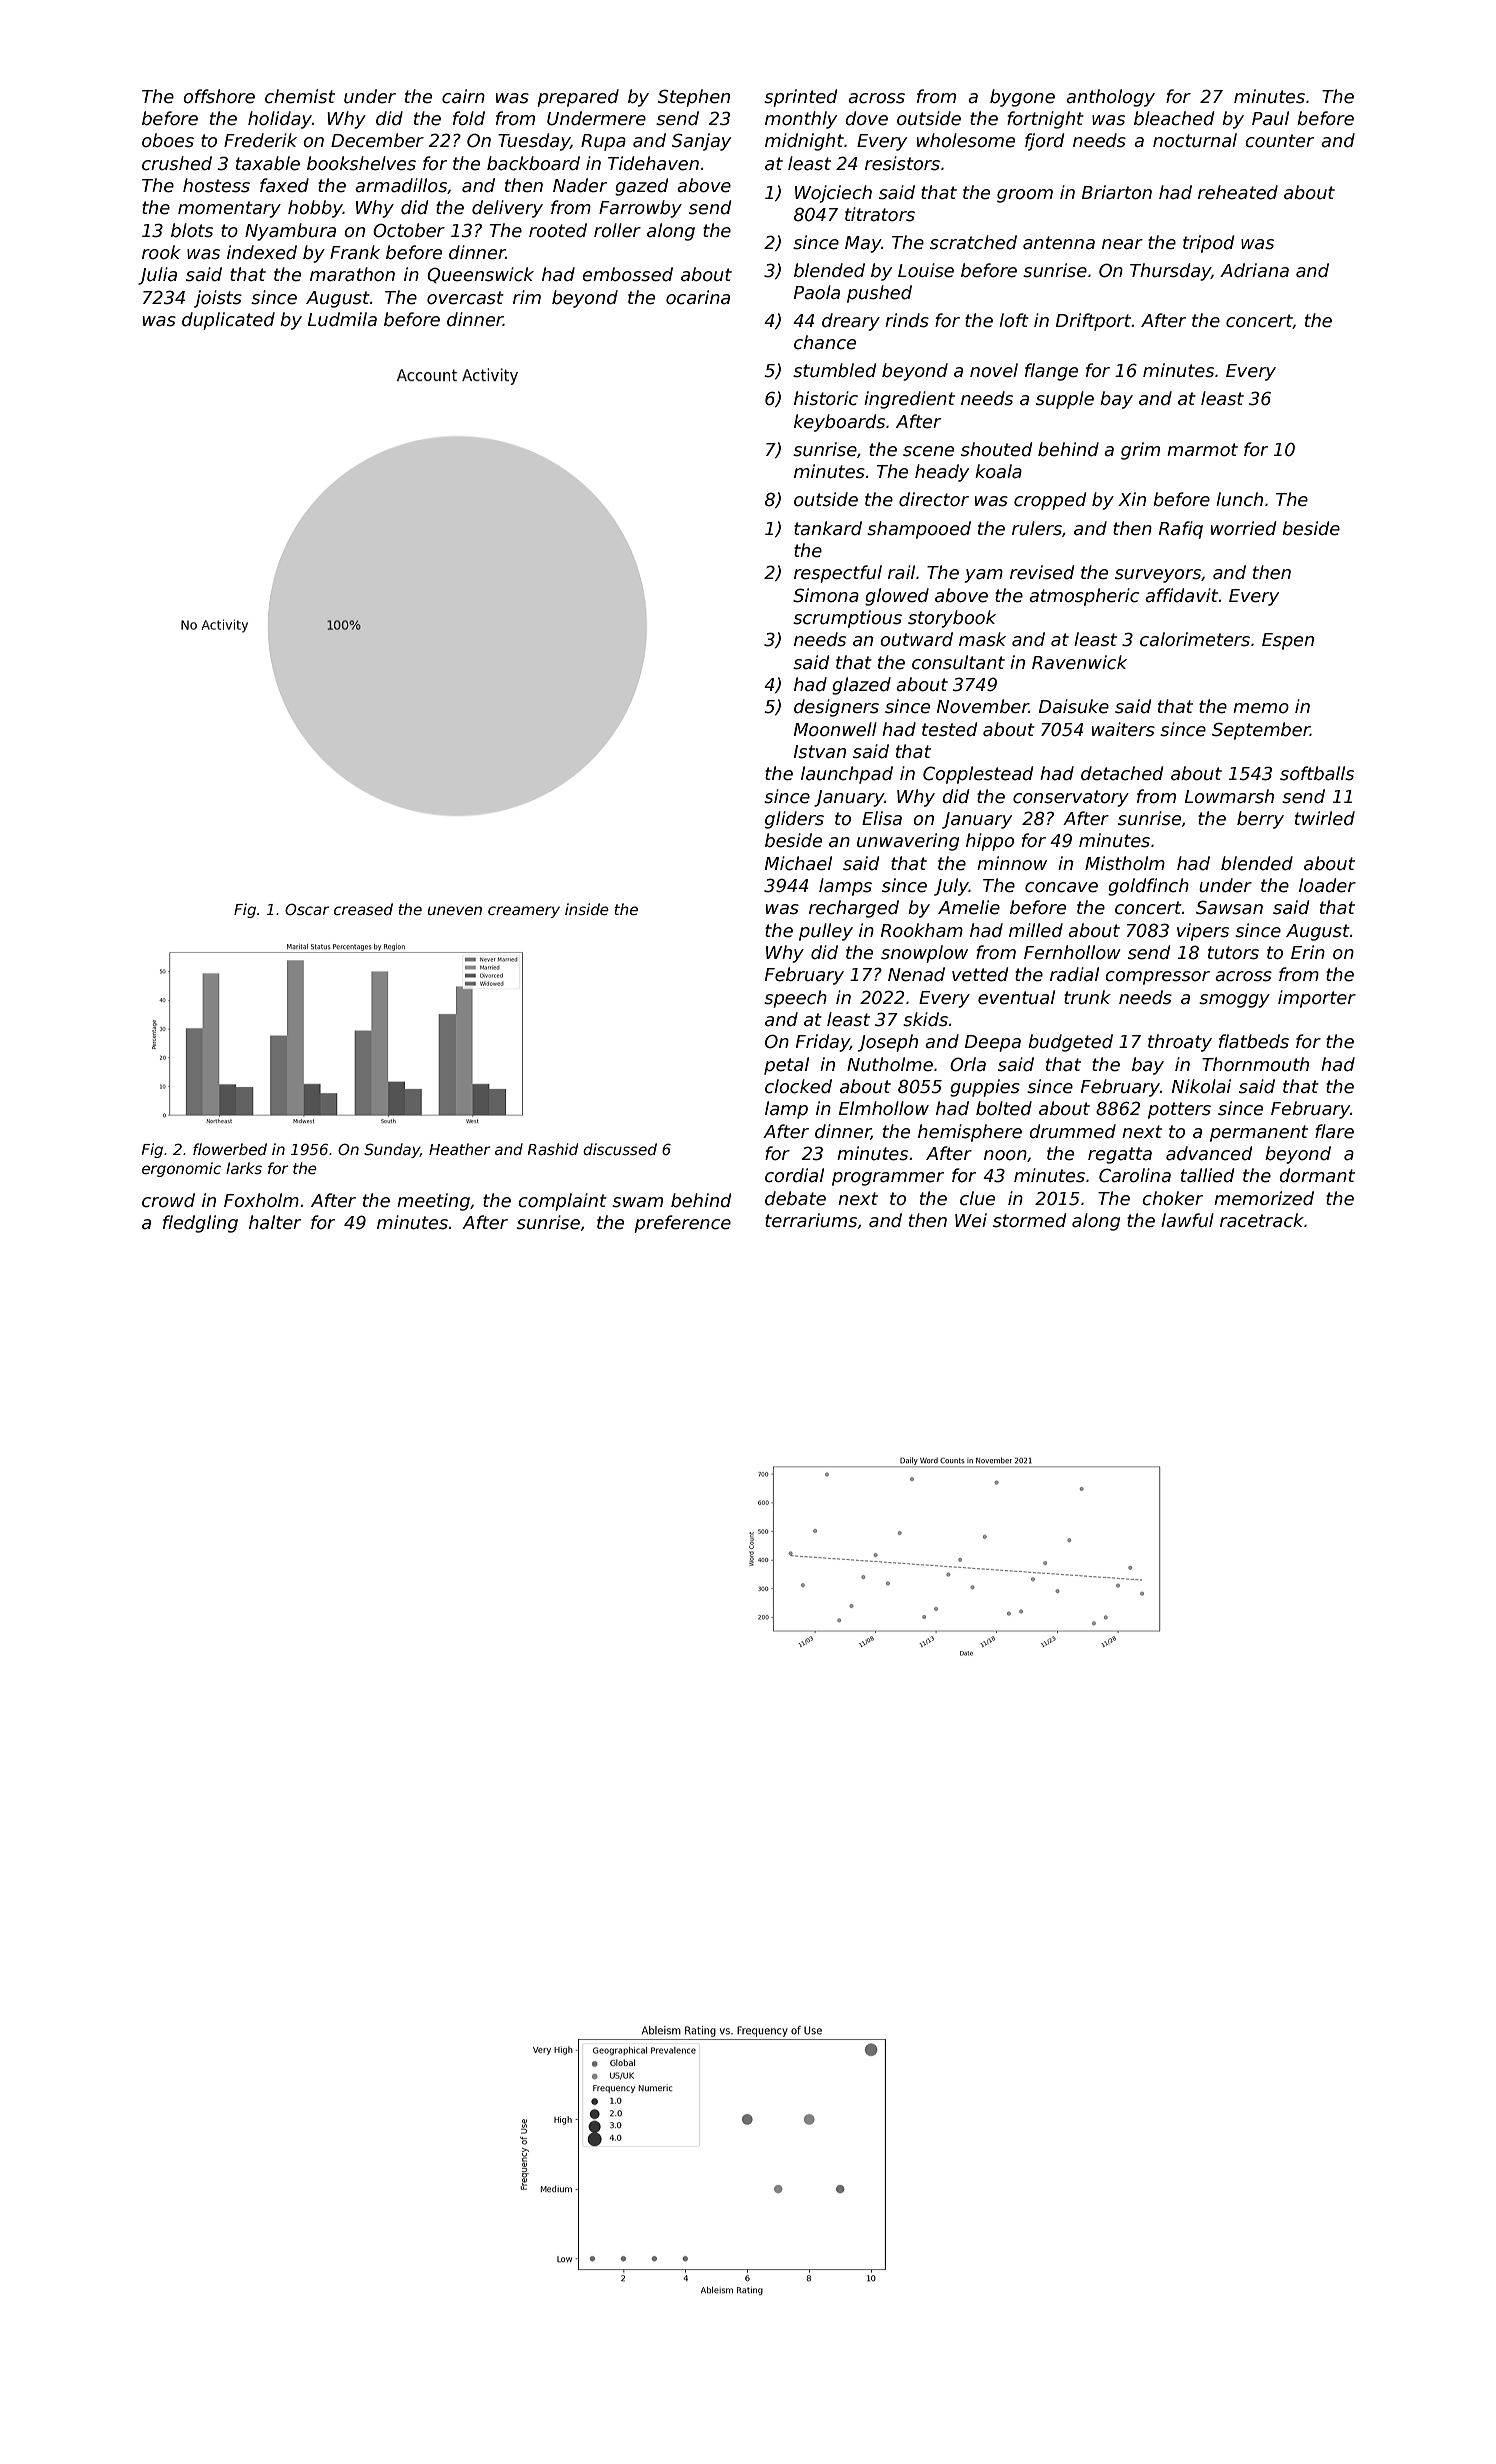  Describe the element at coordinates (455, 910) in the document. I see `uneven` at that location.
